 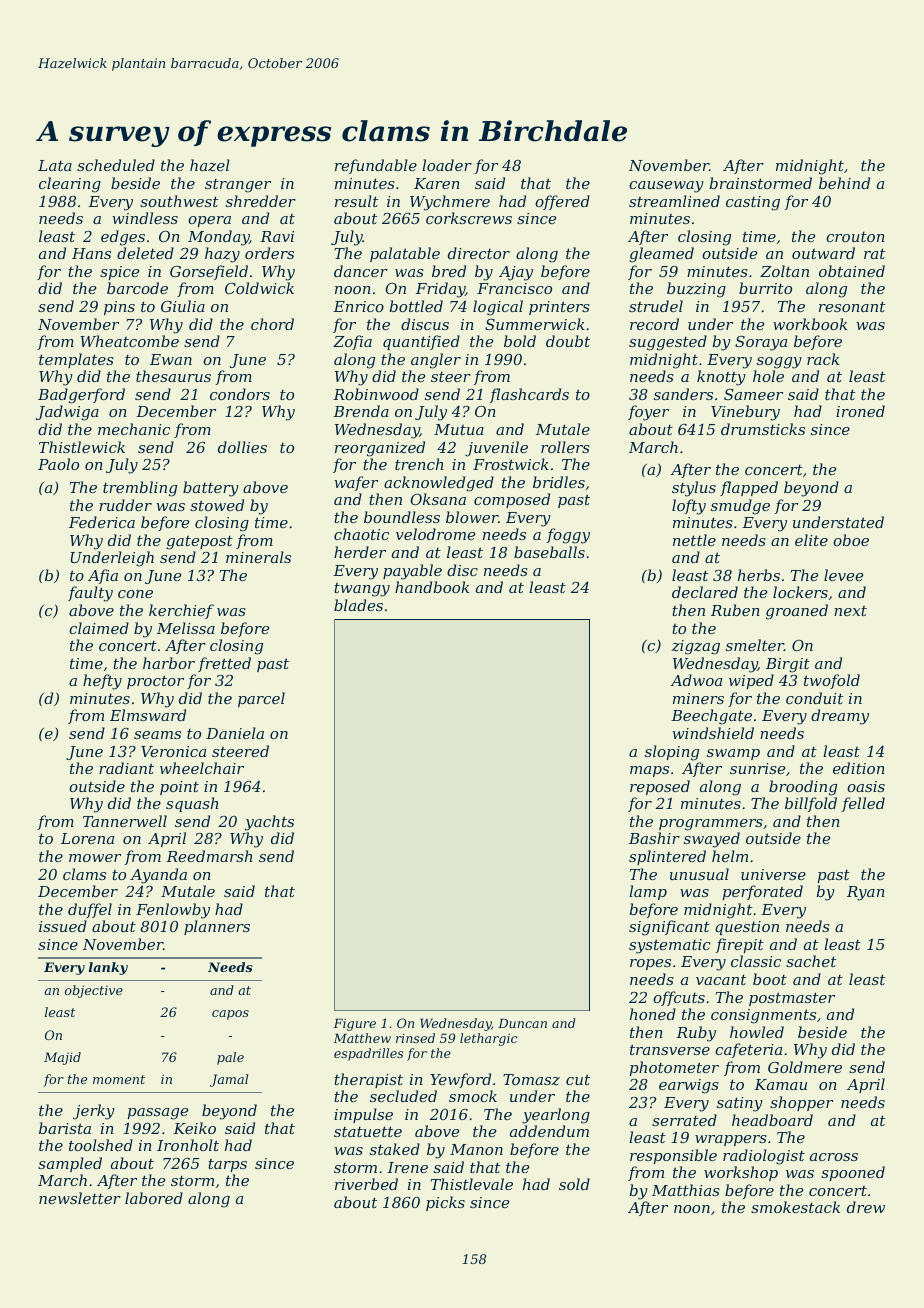 I want to click on scheduled, so click(x=116, y=165).
